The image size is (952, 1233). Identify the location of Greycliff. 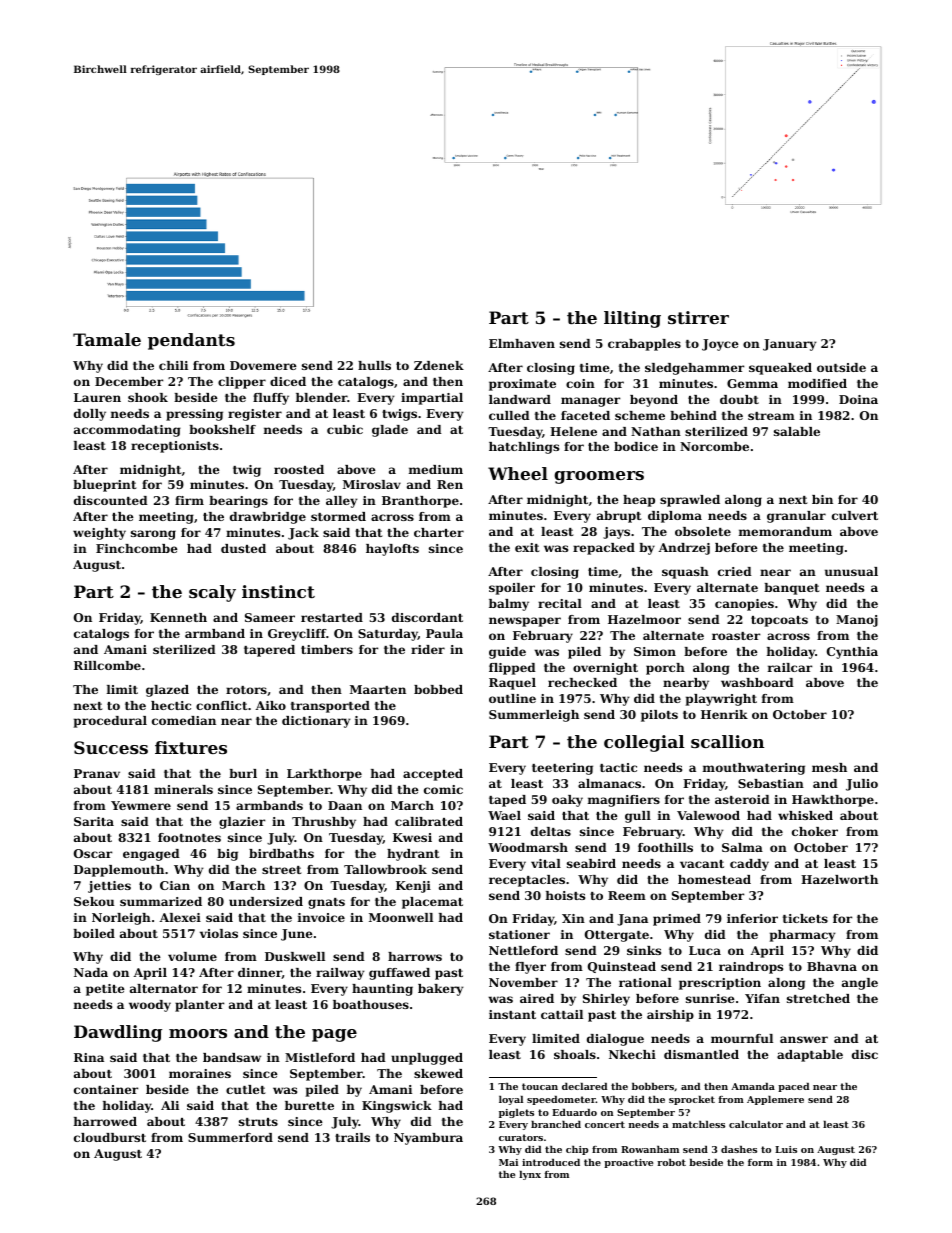
(297, 635).
